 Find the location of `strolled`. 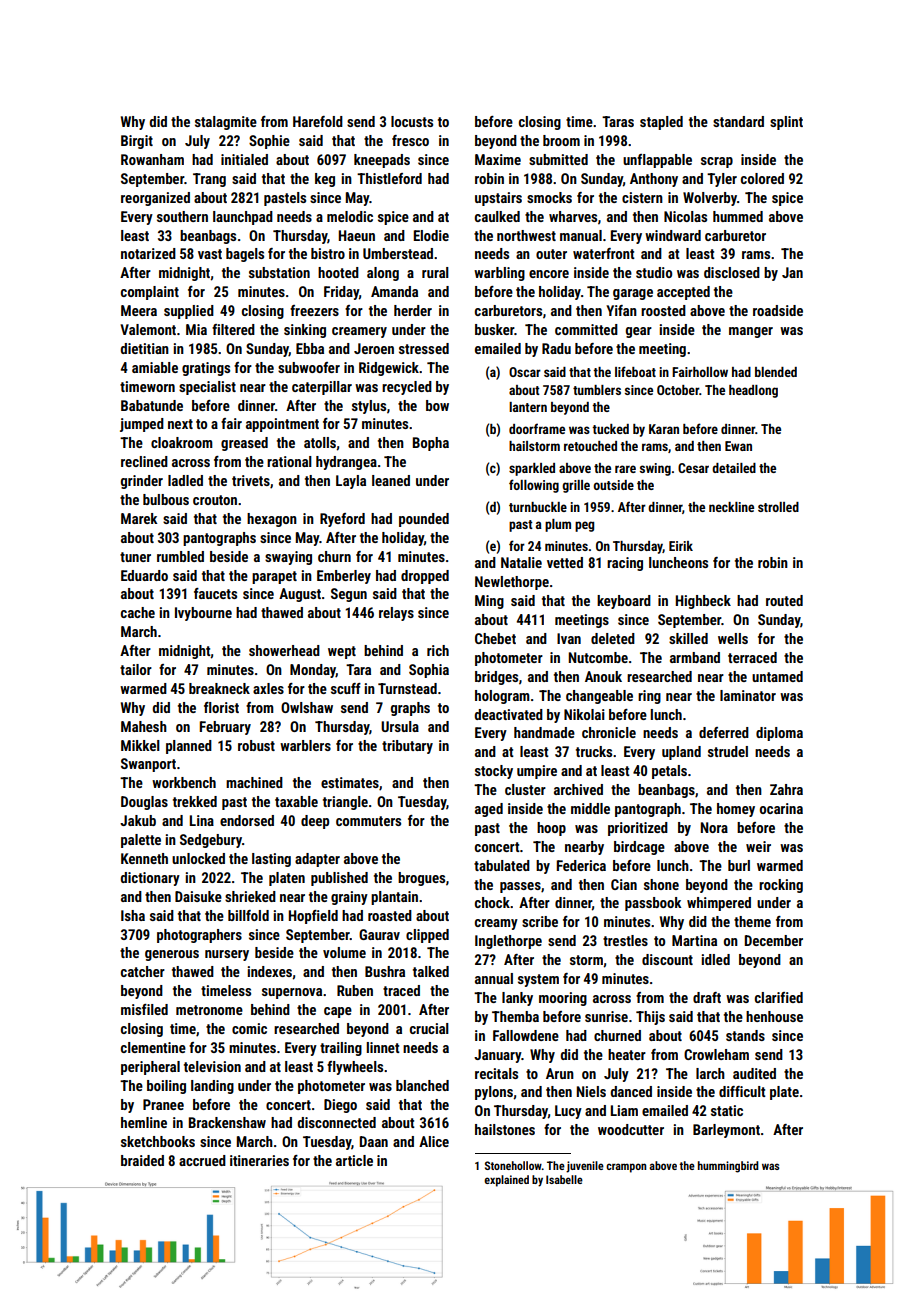

strolled is located at coordinates (778, 507).
